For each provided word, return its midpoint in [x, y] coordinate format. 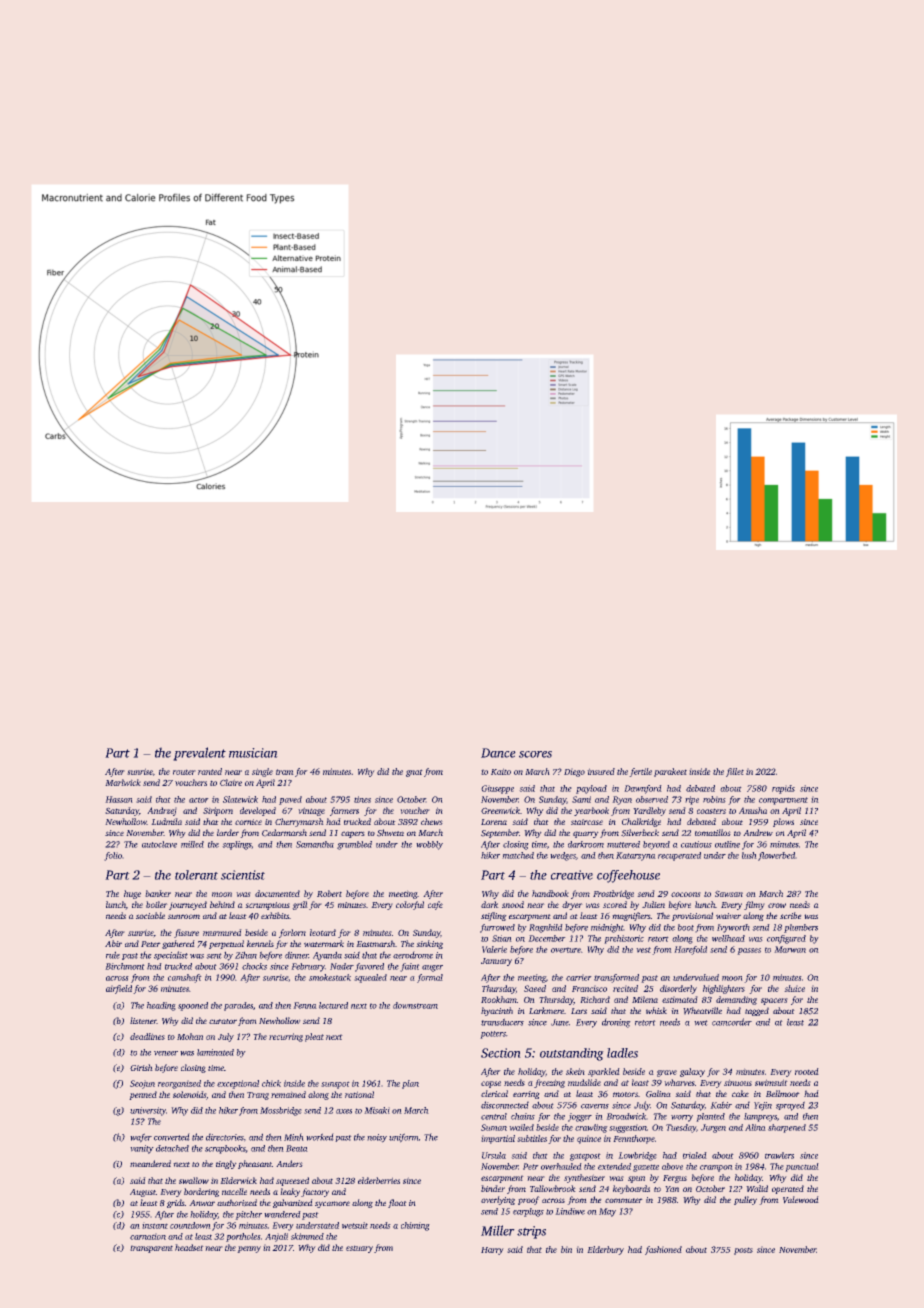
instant [155, 1225]
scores [535, 754]
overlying [498, 1200]
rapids [783, 789]
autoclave [159, 844]
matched [518, 855]
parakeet [670, 772]
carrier [579, 977]
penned [143, 1095]
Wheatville [702, 1011]
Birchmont [125, 966]
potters [493, 1035]
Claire [231, 782]
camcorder [732, 1022]
